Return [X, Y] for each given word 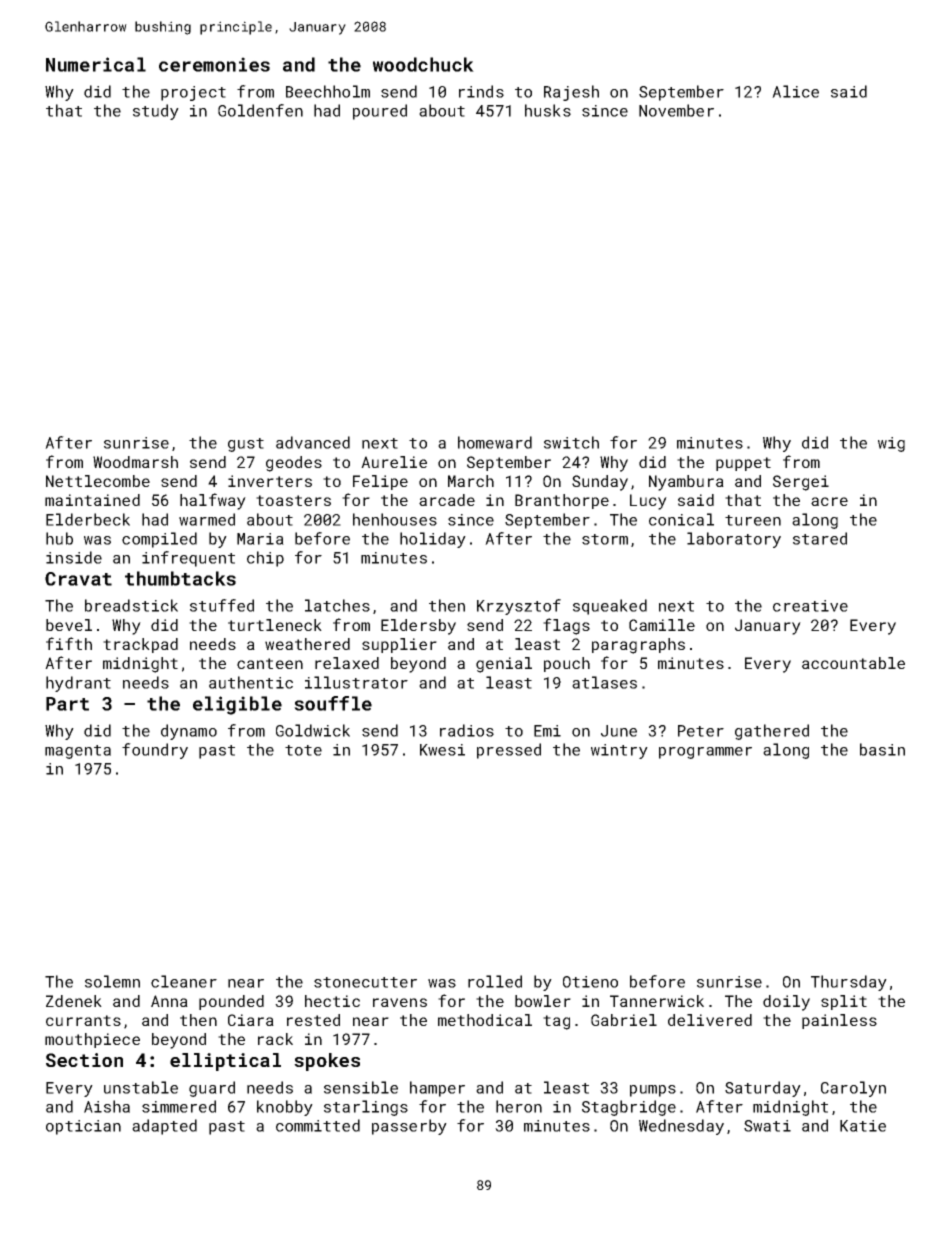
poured [380, 112]
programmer [705, 753]
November [676, 110]
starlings [366, 1108]
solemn [112, 981]
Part [67, 704]
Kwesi [442, 750]
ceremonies [214, 64]
